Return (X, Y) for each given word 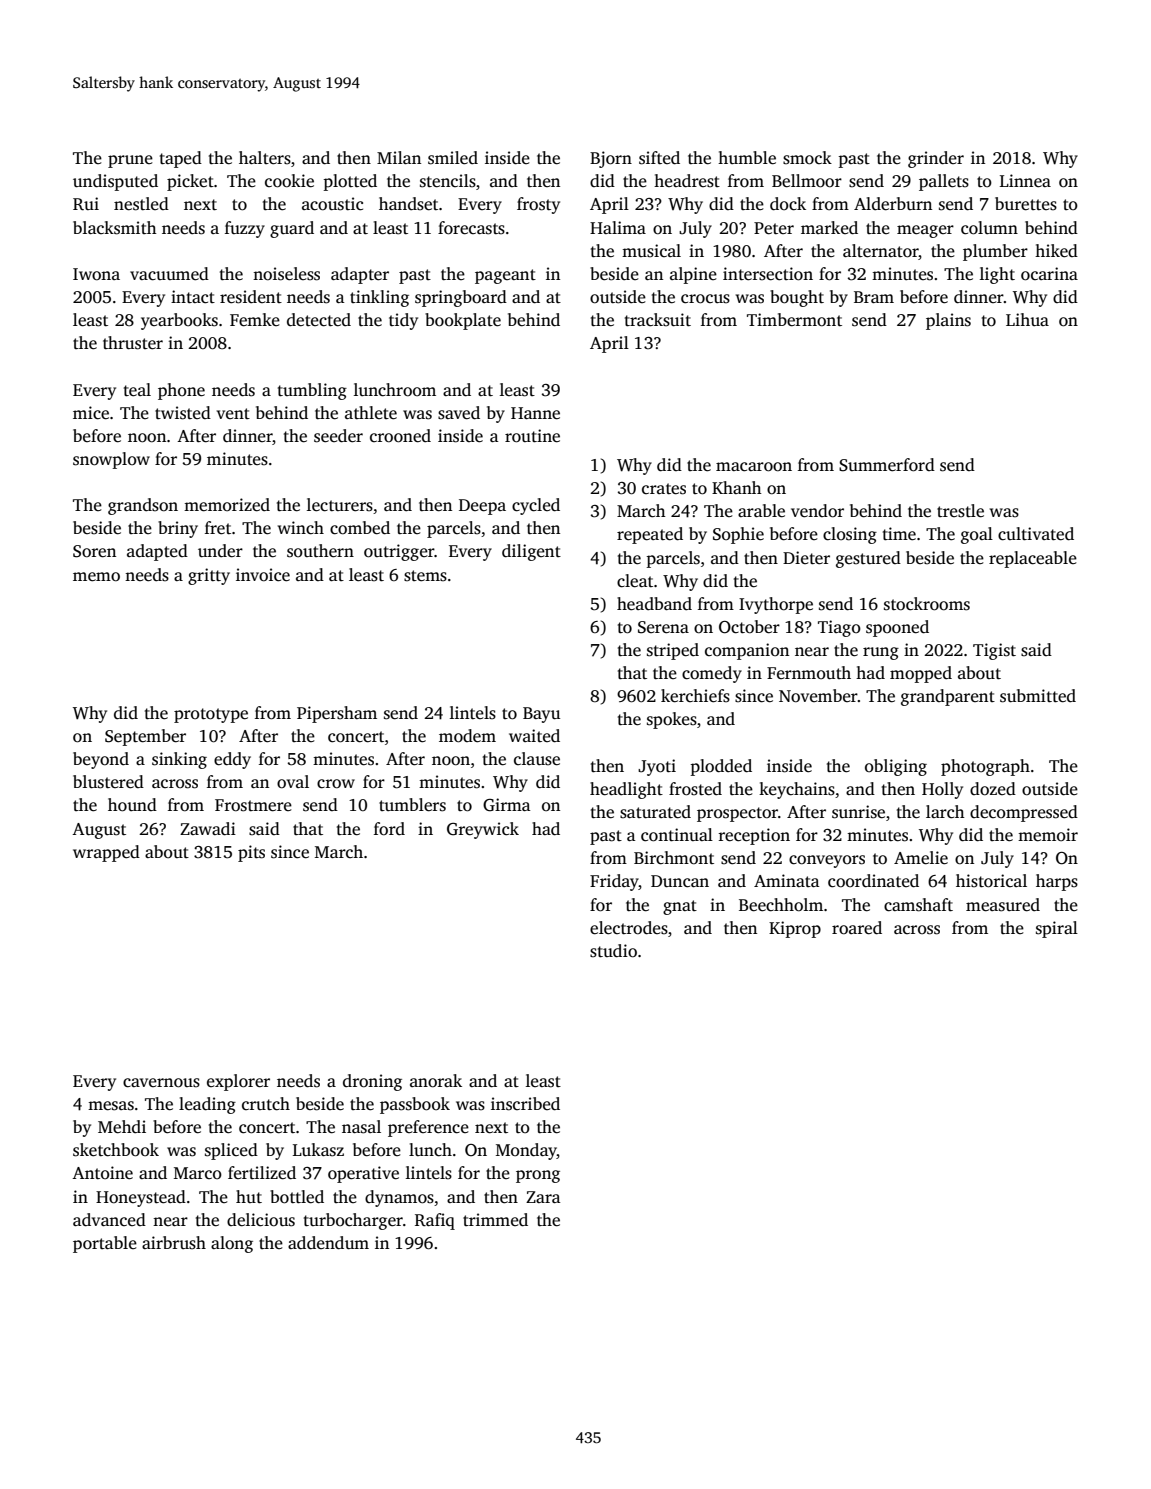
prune (130, 161)
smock (807, 158)
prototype (211, 715)
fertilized (262, 1173)
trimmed (495, 1220)
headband (654, 604)
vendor (817, 511)
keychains (797, 790)
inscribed (525, 1104)
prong (538, 1176)
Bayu (541, 715)
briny (178, 529)
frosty (538, 205)
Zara (543, 1197)
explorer (238, 1082)
